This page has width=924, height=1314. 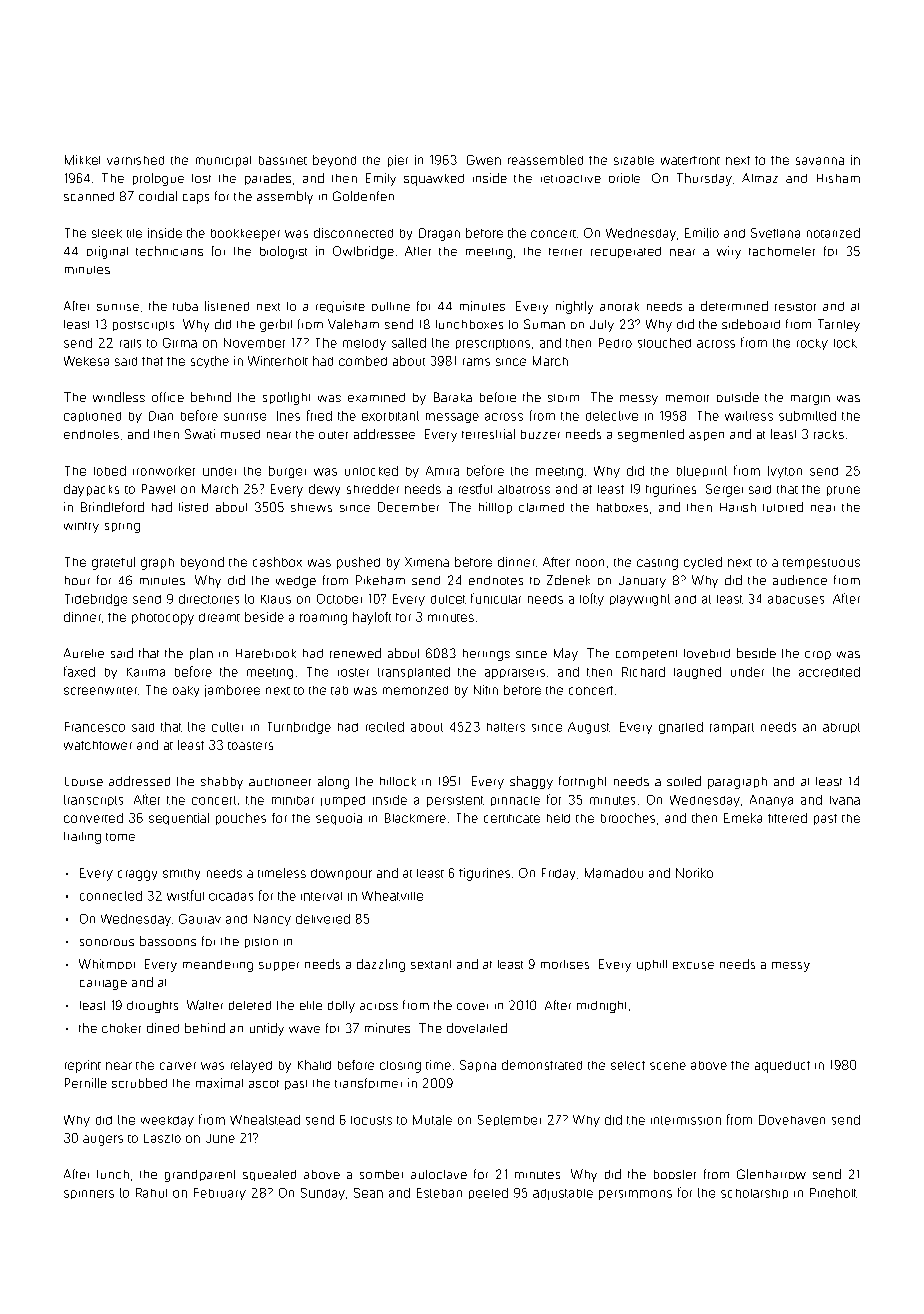 I want to click on accredited, so click(x=829, y=672).
